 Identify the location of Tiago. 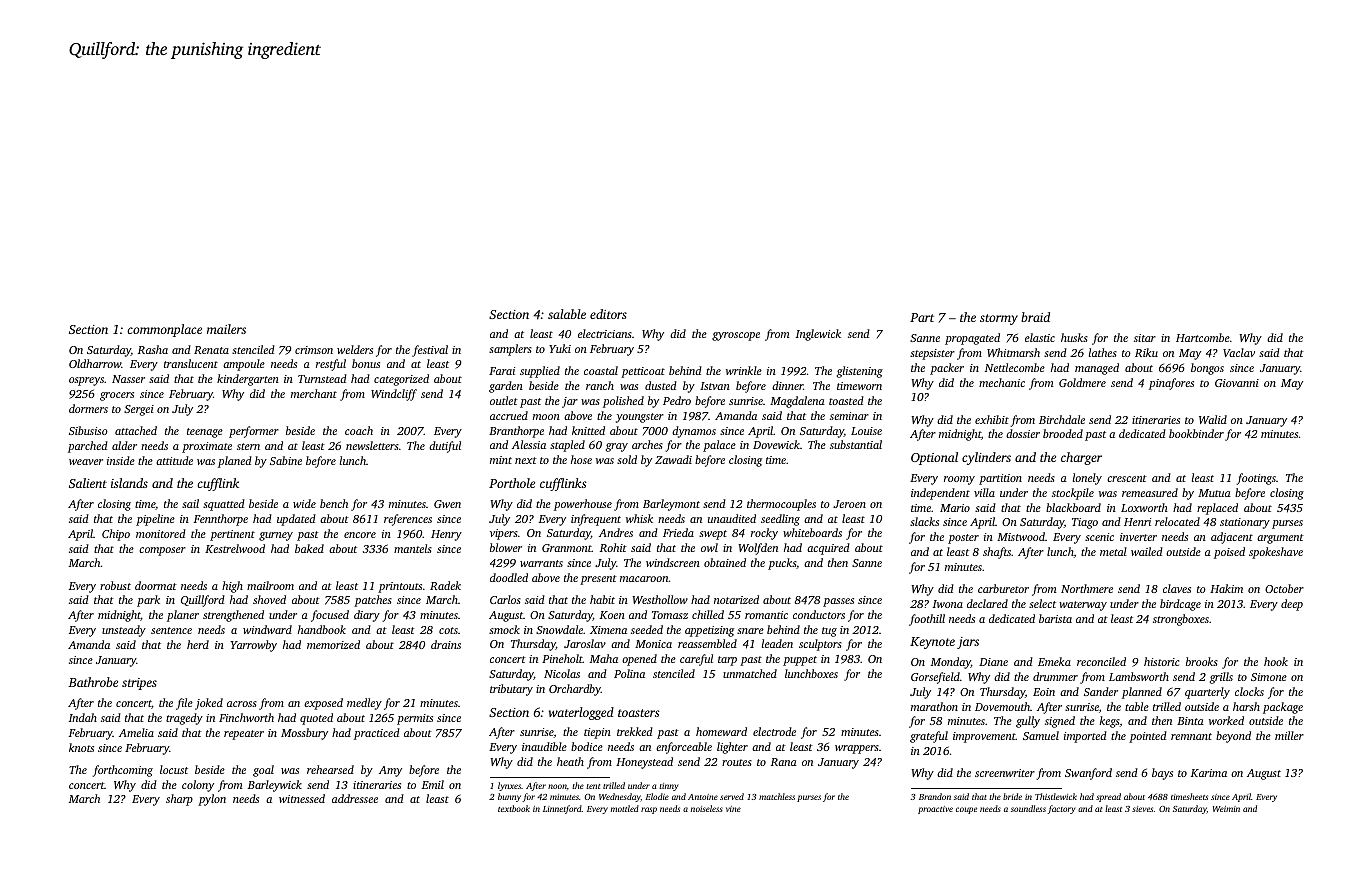
(1085, 523).
